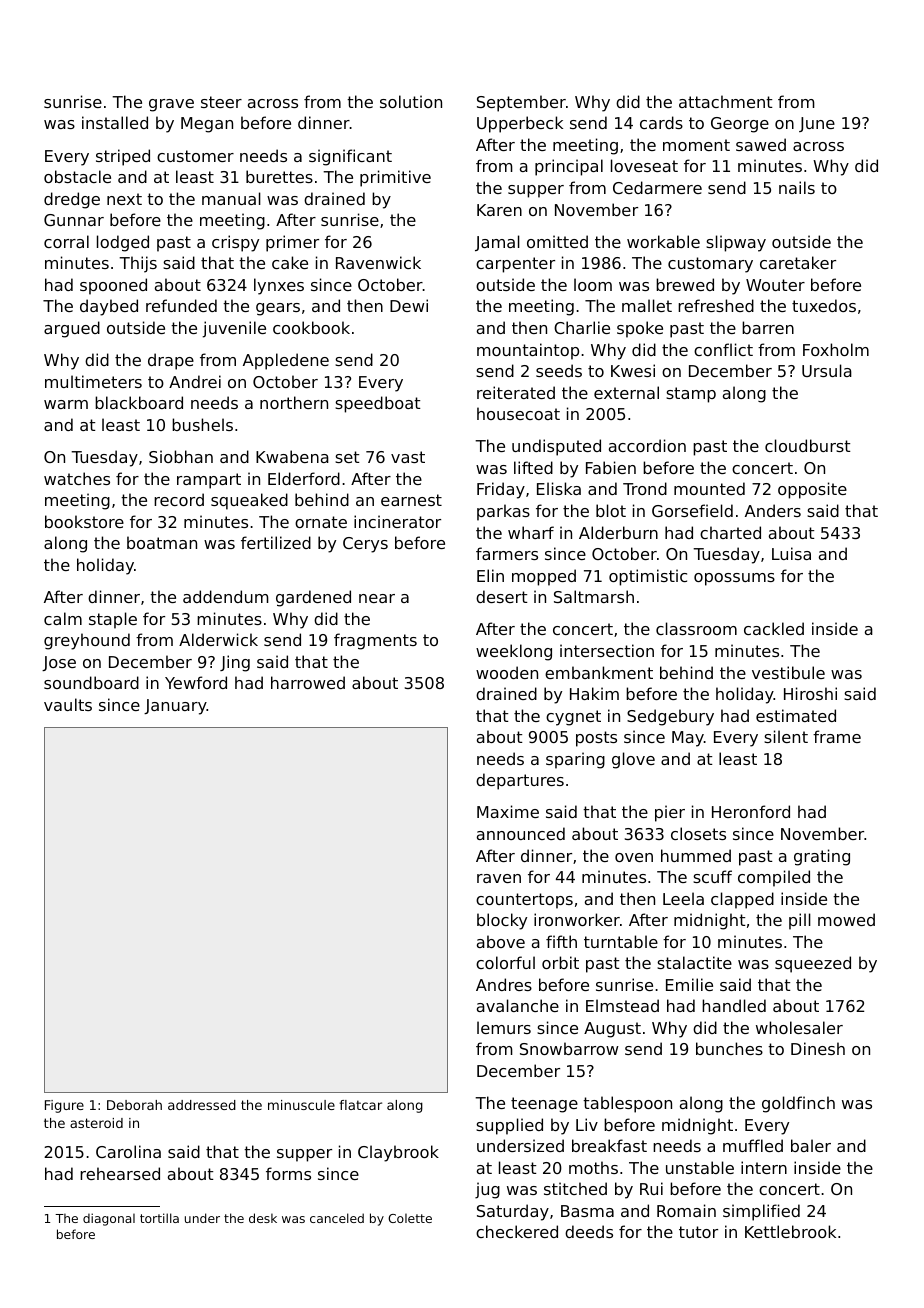  I want to click on Elin, so click(490, 575).
